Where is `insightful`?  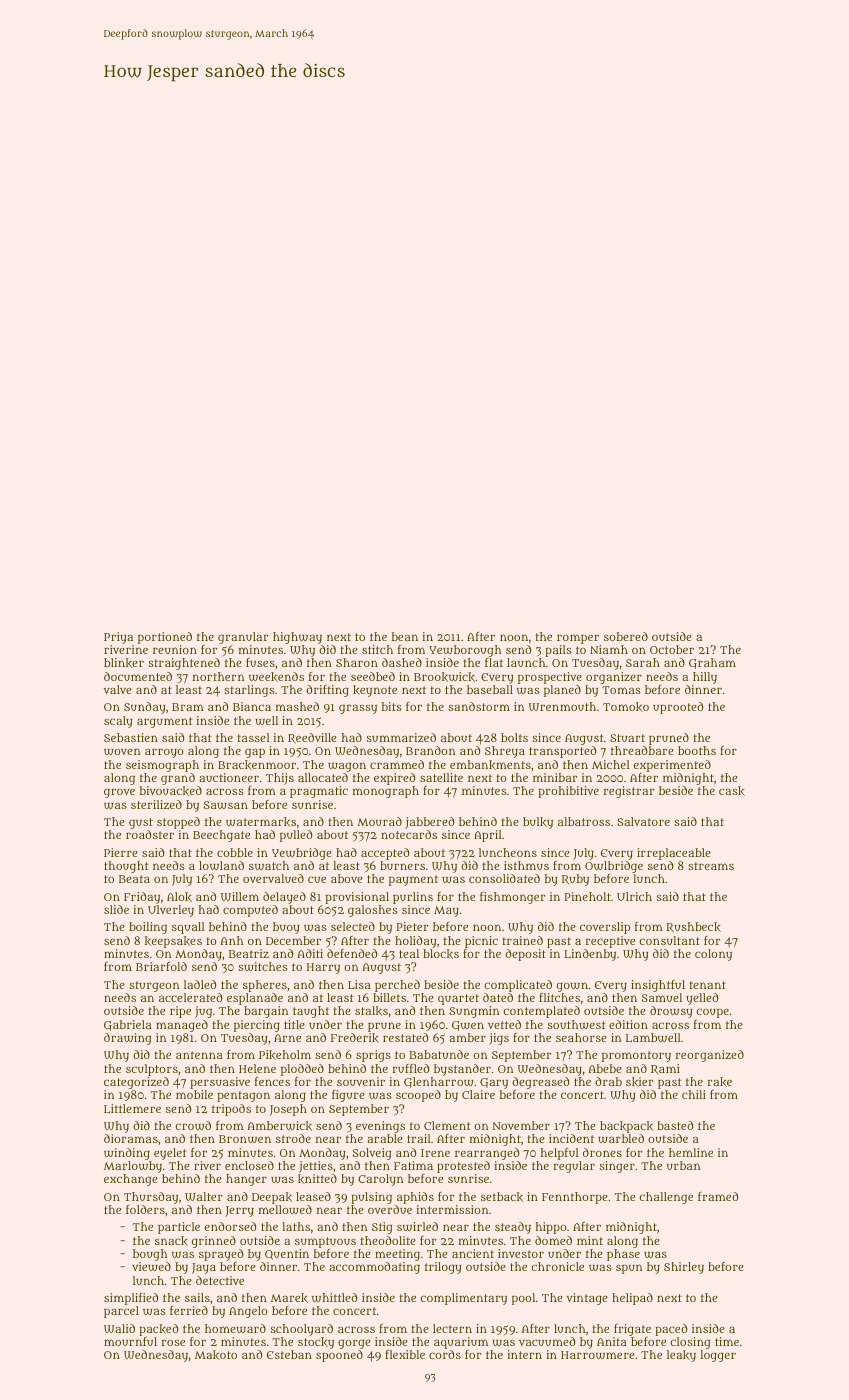 insightful is located at coordinates (658, 986).
